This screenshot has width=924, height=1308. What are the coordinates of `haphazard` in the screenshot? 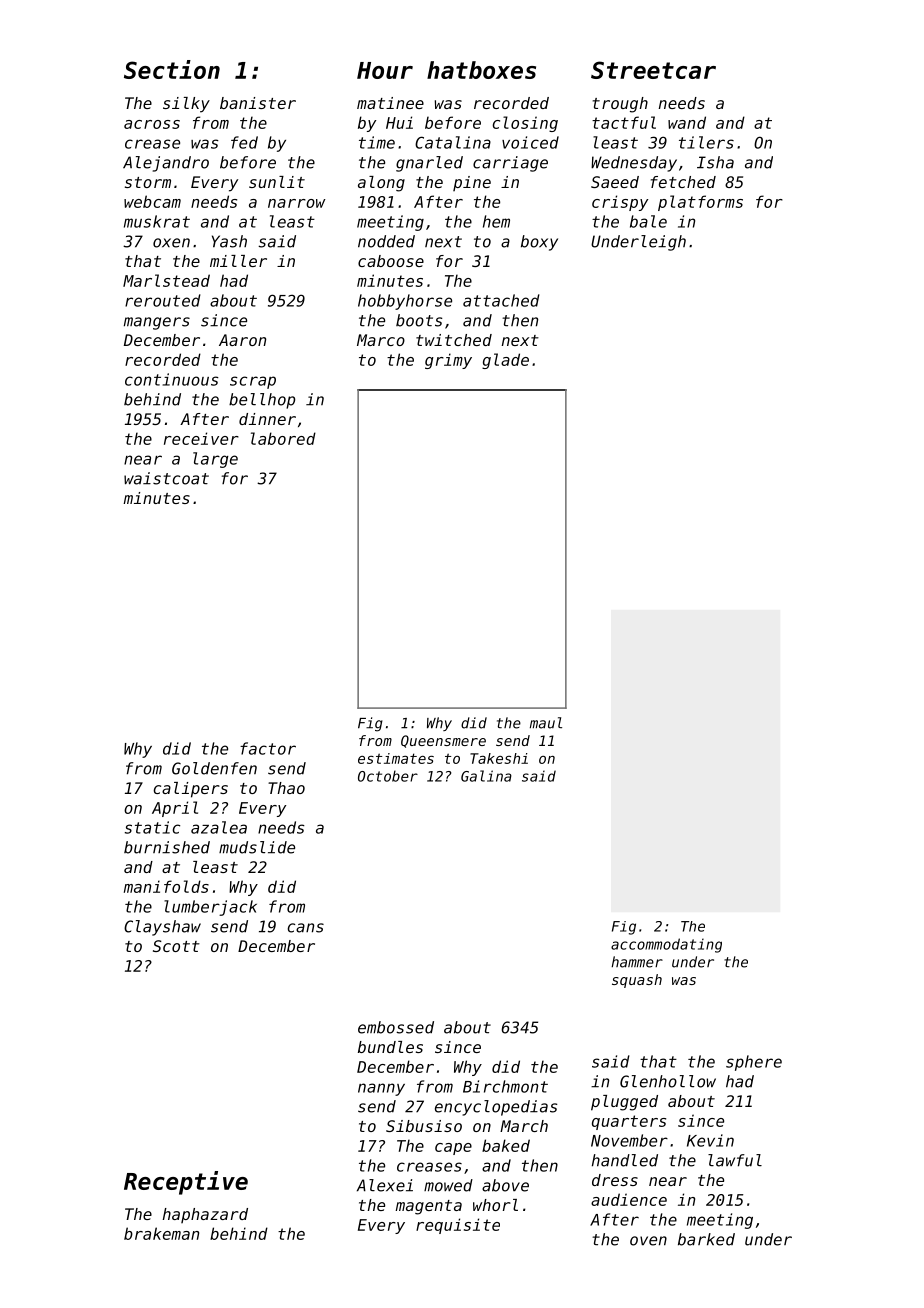 It's located at (205, 1215).
